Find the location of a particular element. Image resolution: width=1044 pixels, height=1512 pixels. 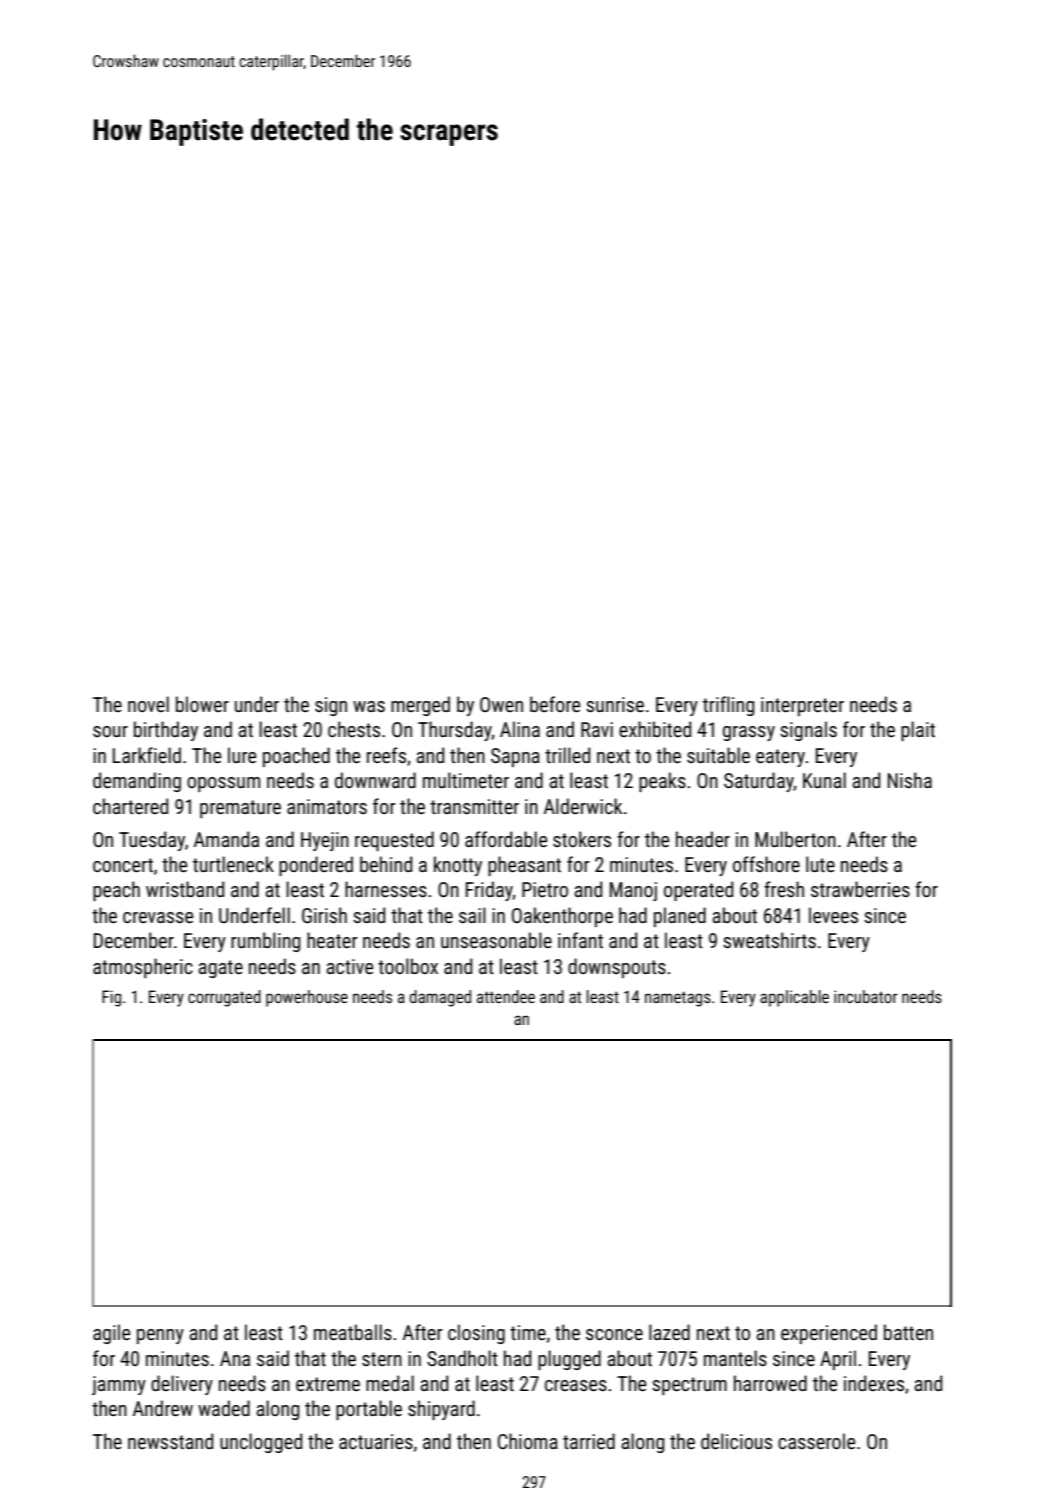

meatballs is located at coordinates (353, 1332).
